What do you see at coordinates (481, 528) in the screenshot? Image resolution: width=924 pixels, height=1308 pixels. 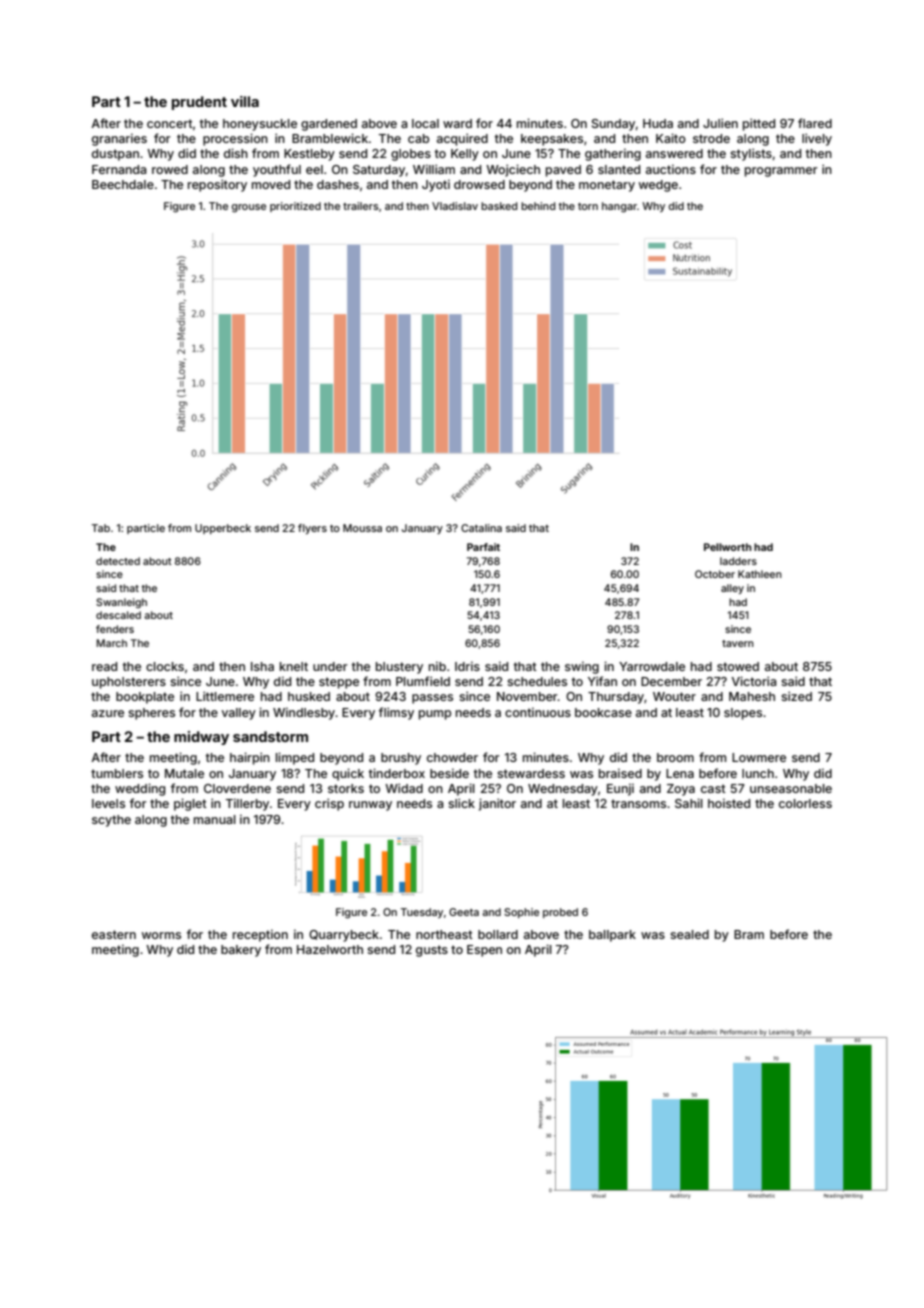 I see `Catalina` at bounding box center [481, 528].
